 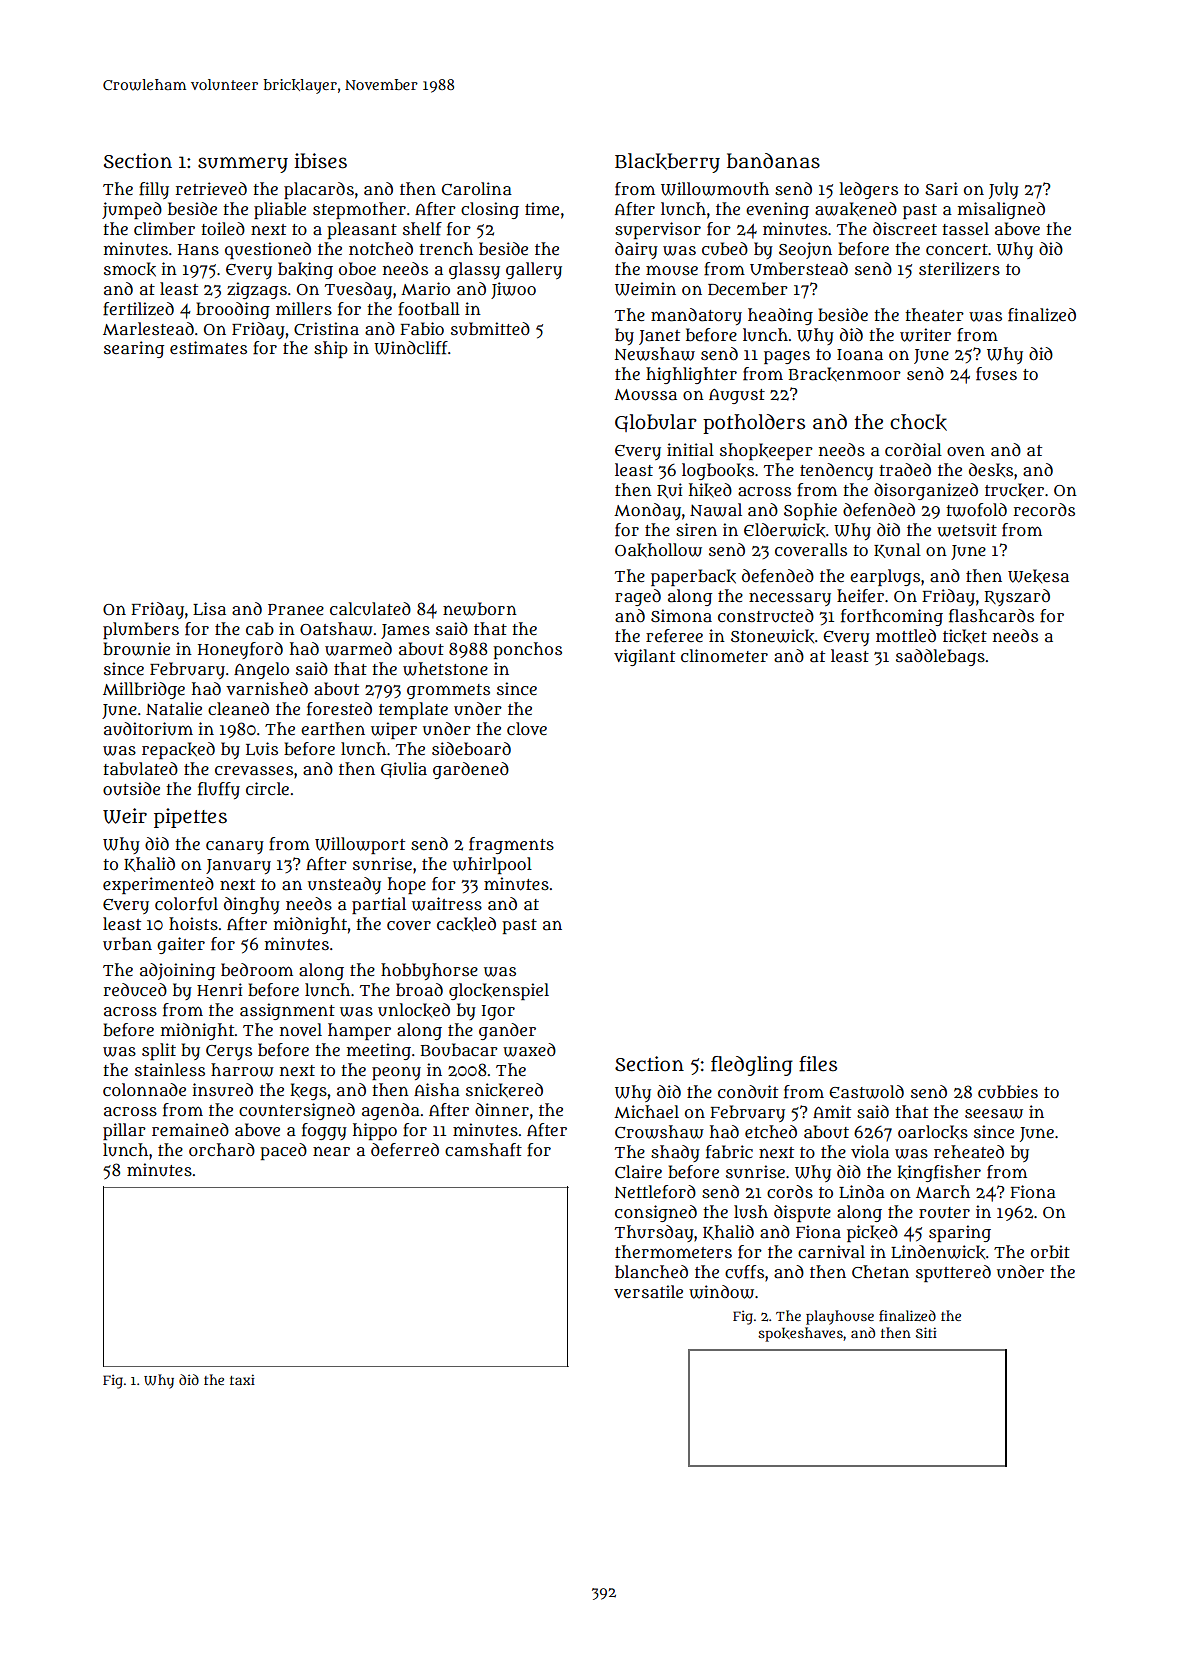 What do you see at coordinates (913, 450) in the screenshot?
I see `cordial` at bounding box center [913, 450].
